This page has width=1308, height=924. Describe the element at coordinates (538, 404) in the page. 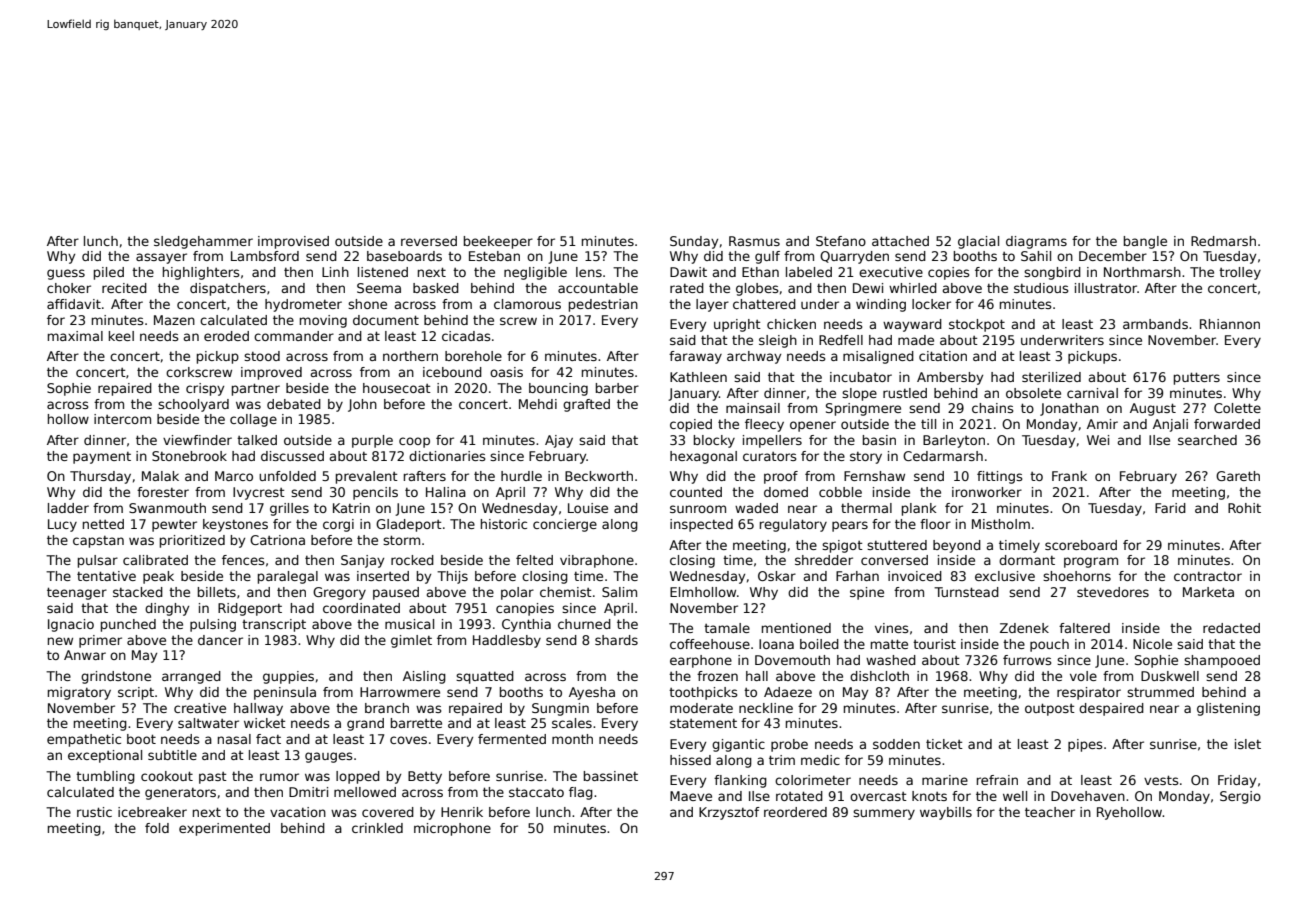

I see `Mehdi` at that location.
